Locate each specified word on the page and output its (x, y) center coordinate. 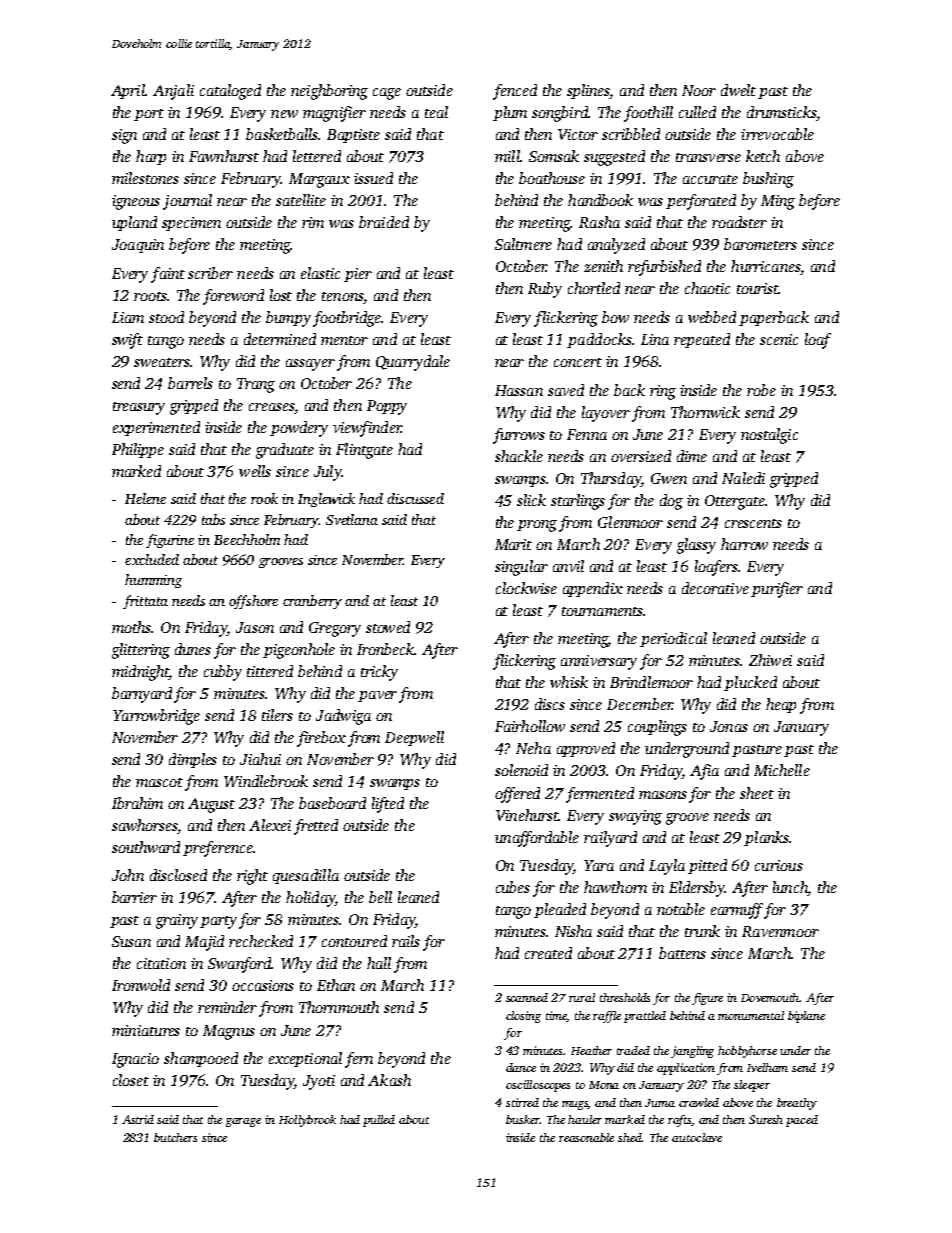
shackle (519, 456)
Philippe (138, 450)
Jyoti (319, 1082)
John (128, 875)
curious (779, 865)
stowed (388, 627)
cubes (513, 887)
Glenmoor (630, 522)
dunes (193, 649)
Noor (699, 90)
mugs (575, 1105)
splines (588, 91)
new (284, 114)
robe (761, 390)
